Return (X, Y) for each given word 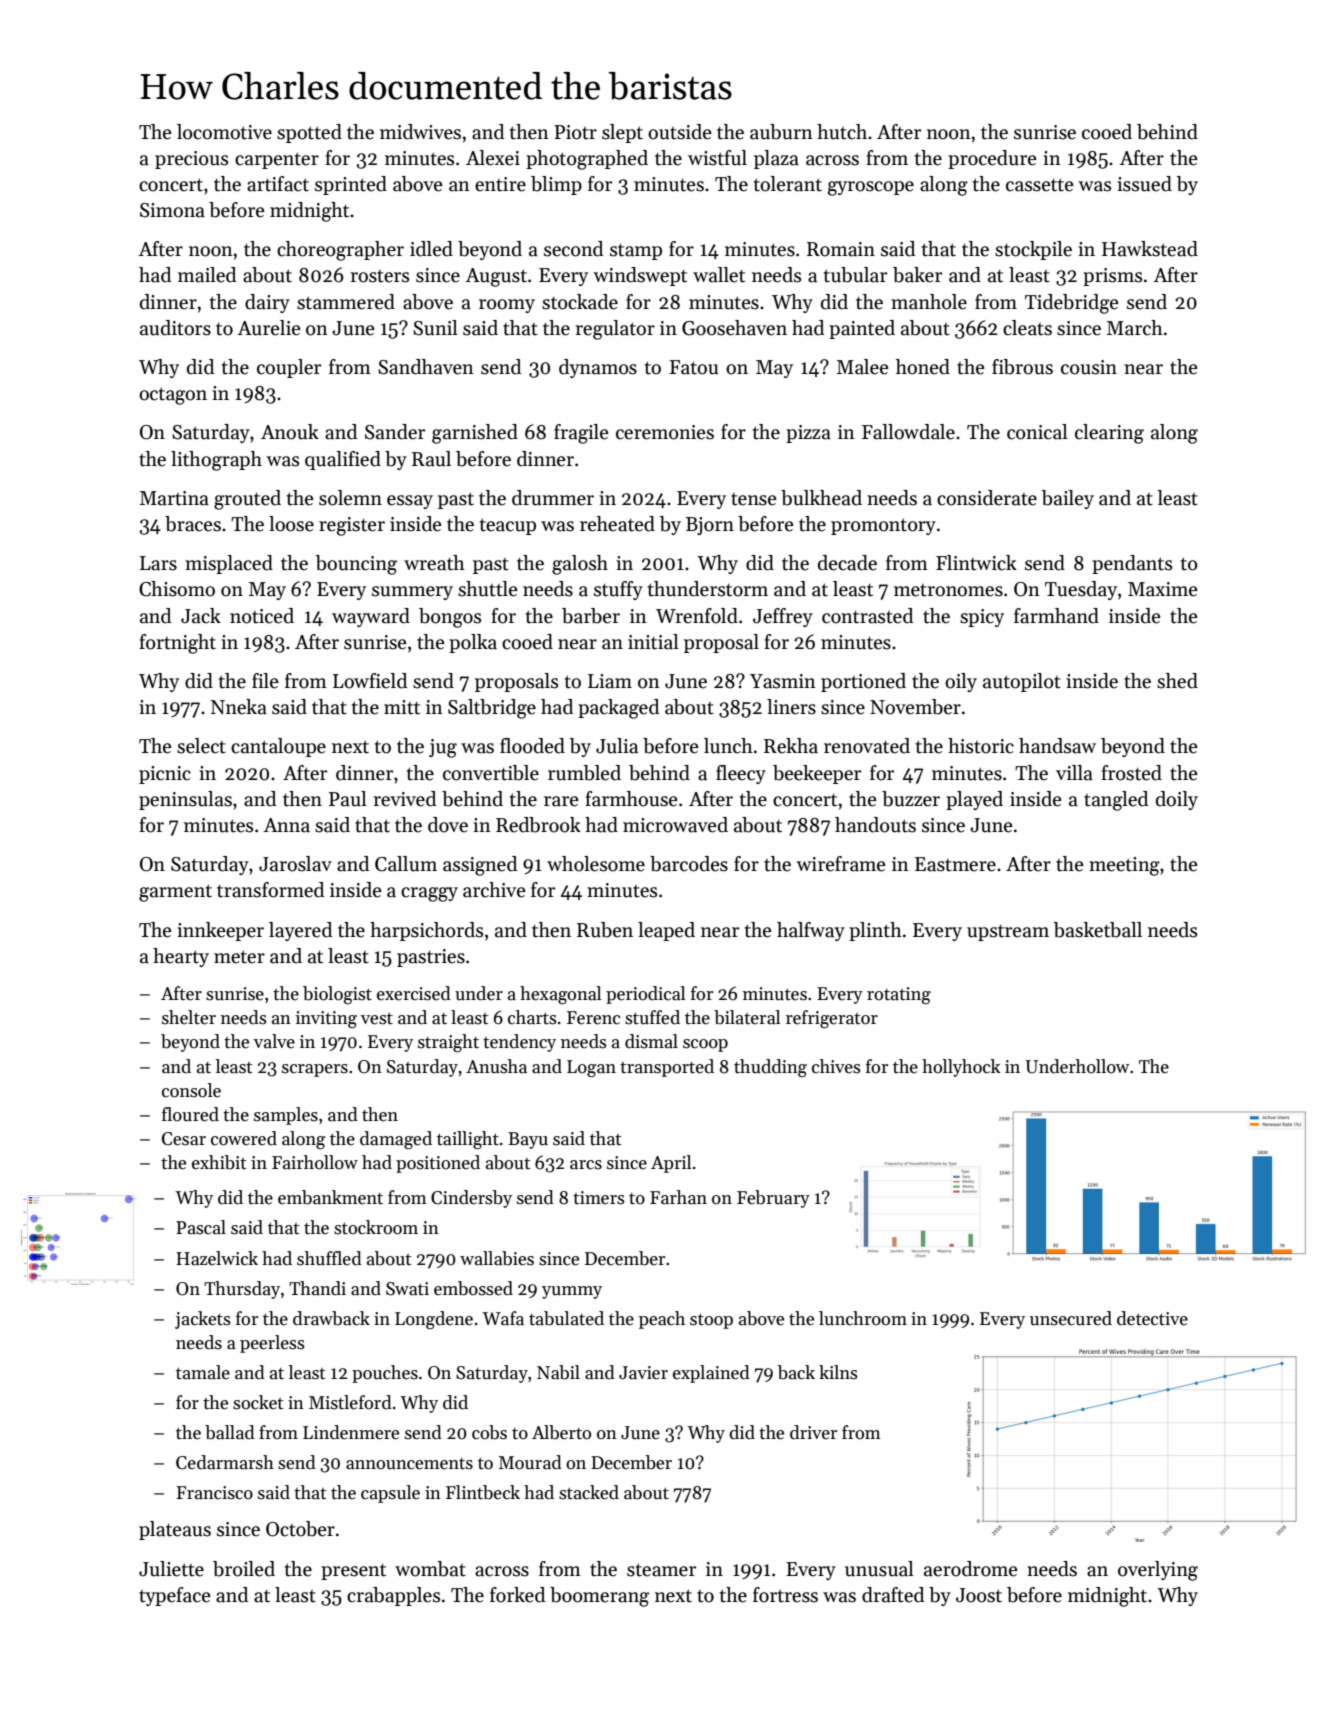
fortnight (177, 644)
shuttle (488, 589)
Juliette (171, 1569)
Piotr (575, 132)
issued (1144, 184)
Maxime (1163, 589)
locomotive (224, 132)
